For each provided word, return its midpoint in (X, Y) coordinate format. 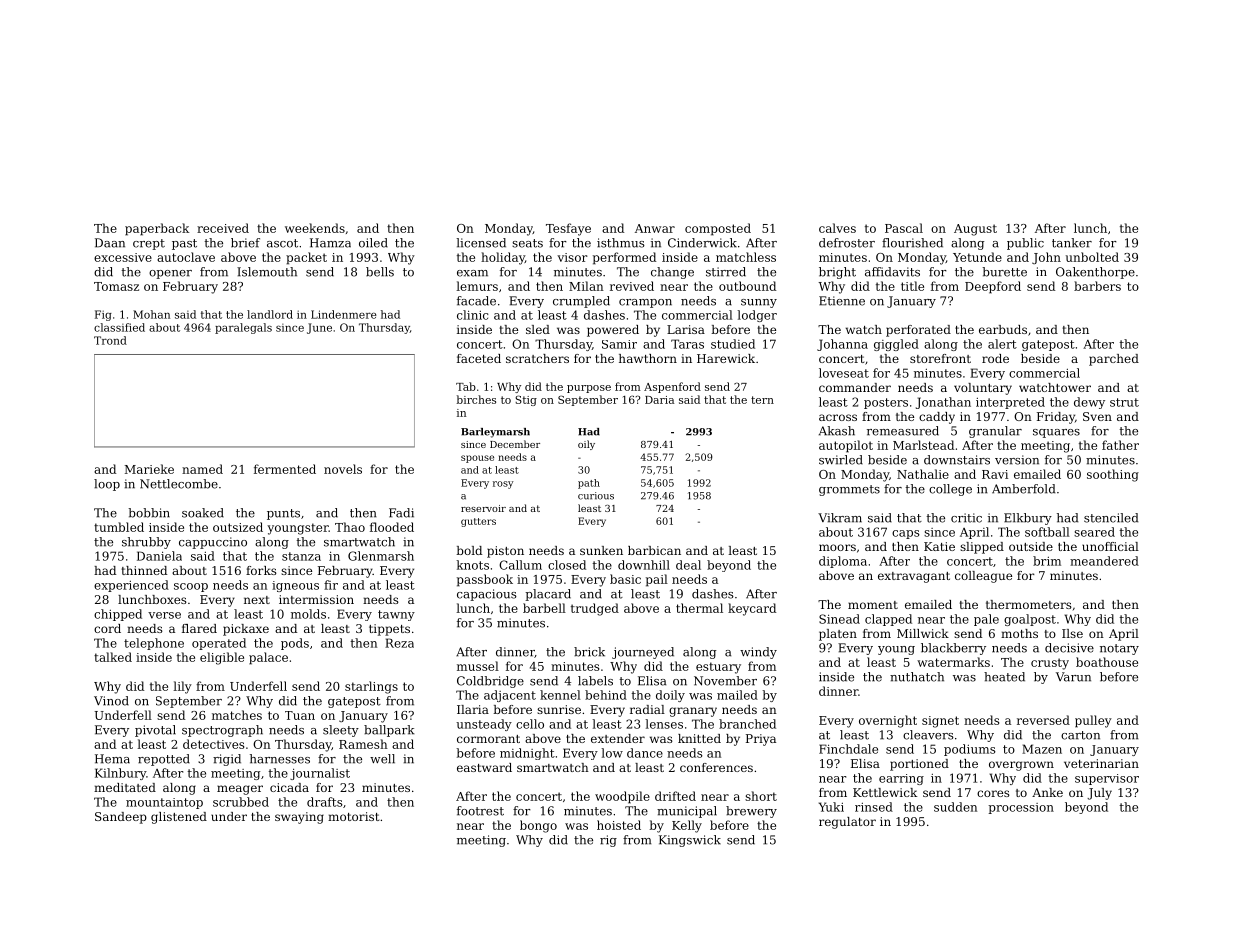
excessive (123, 257)
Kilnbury (120, 774)
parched (1114, 360)
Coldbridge (490, 682)
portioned (919, 765)
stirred (726, 272)
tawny (396, 615)
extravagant (914, 577)
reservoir (483, 508)
